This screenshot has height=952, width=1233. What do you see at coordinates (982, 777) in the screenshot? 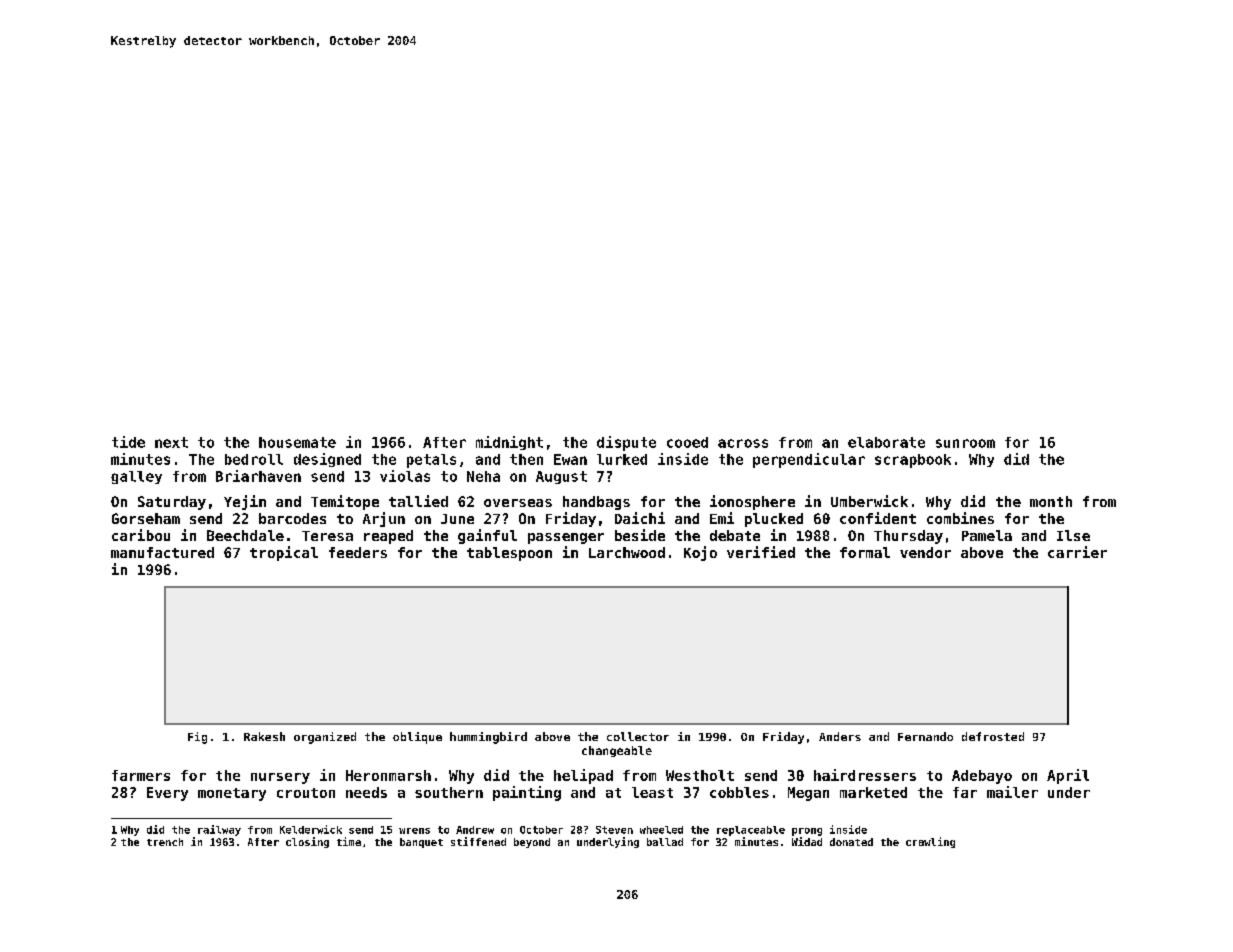
I see `Adebayo` at bounding box center [982, 777].
